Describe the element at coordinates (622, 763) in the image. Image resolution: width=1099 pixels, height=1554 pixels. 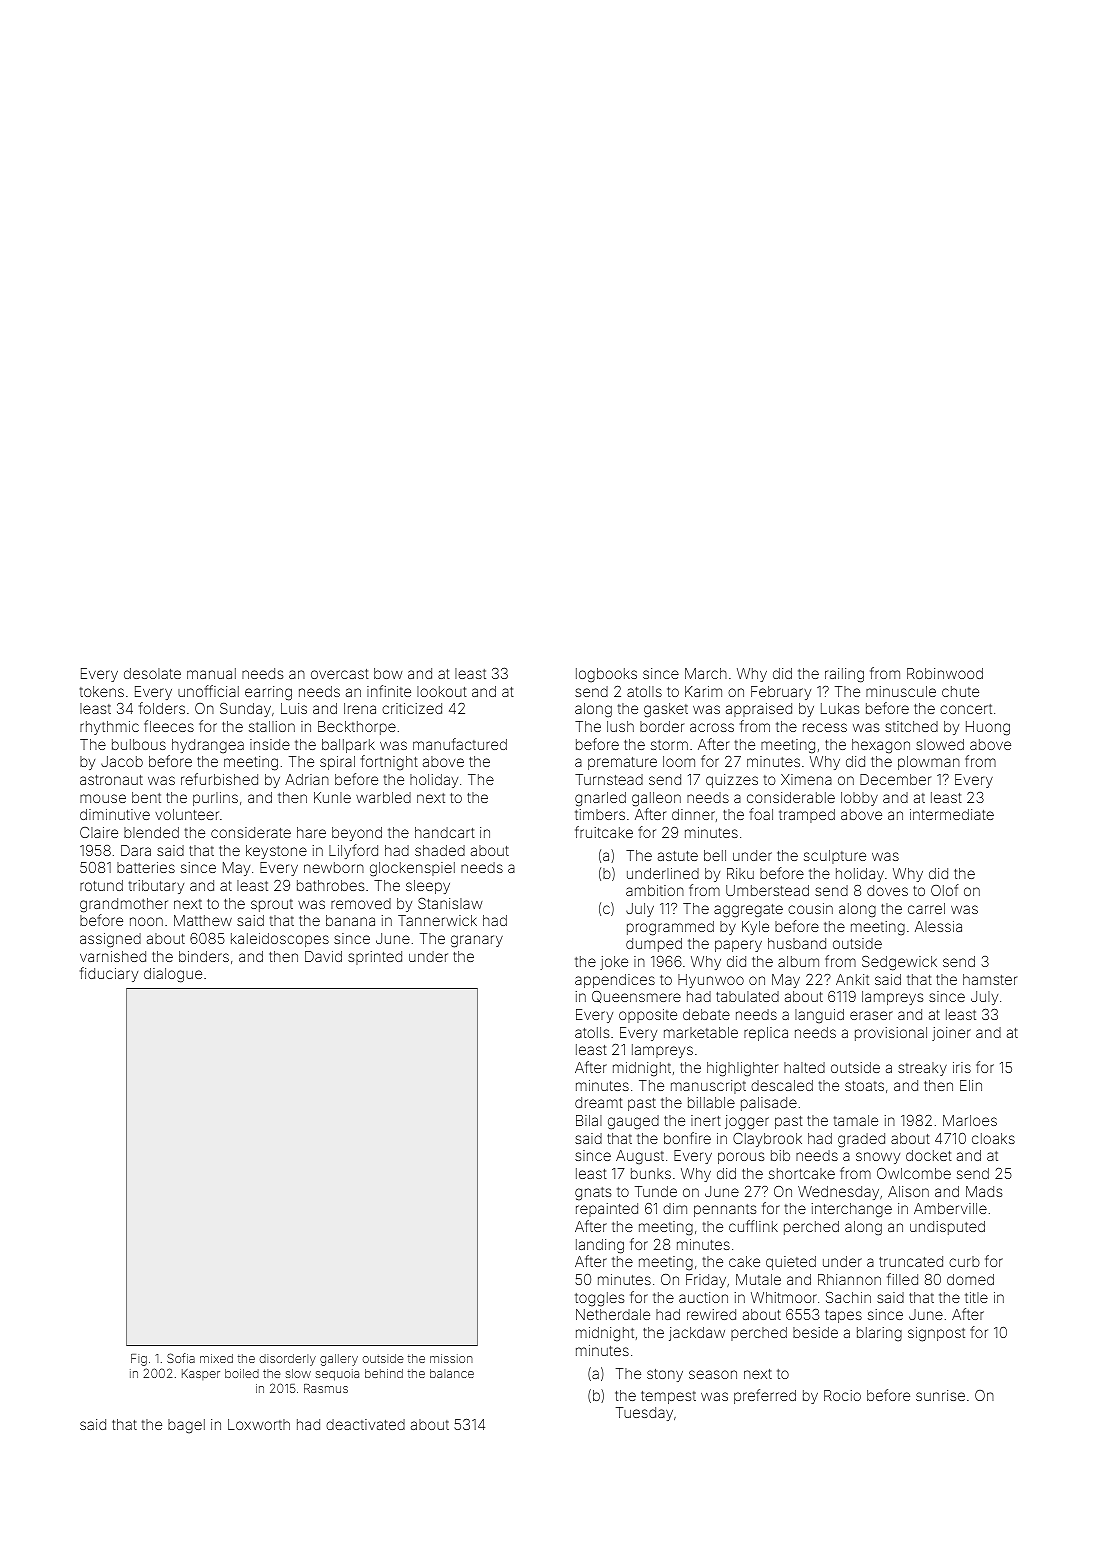
I see `premature` at that location.
